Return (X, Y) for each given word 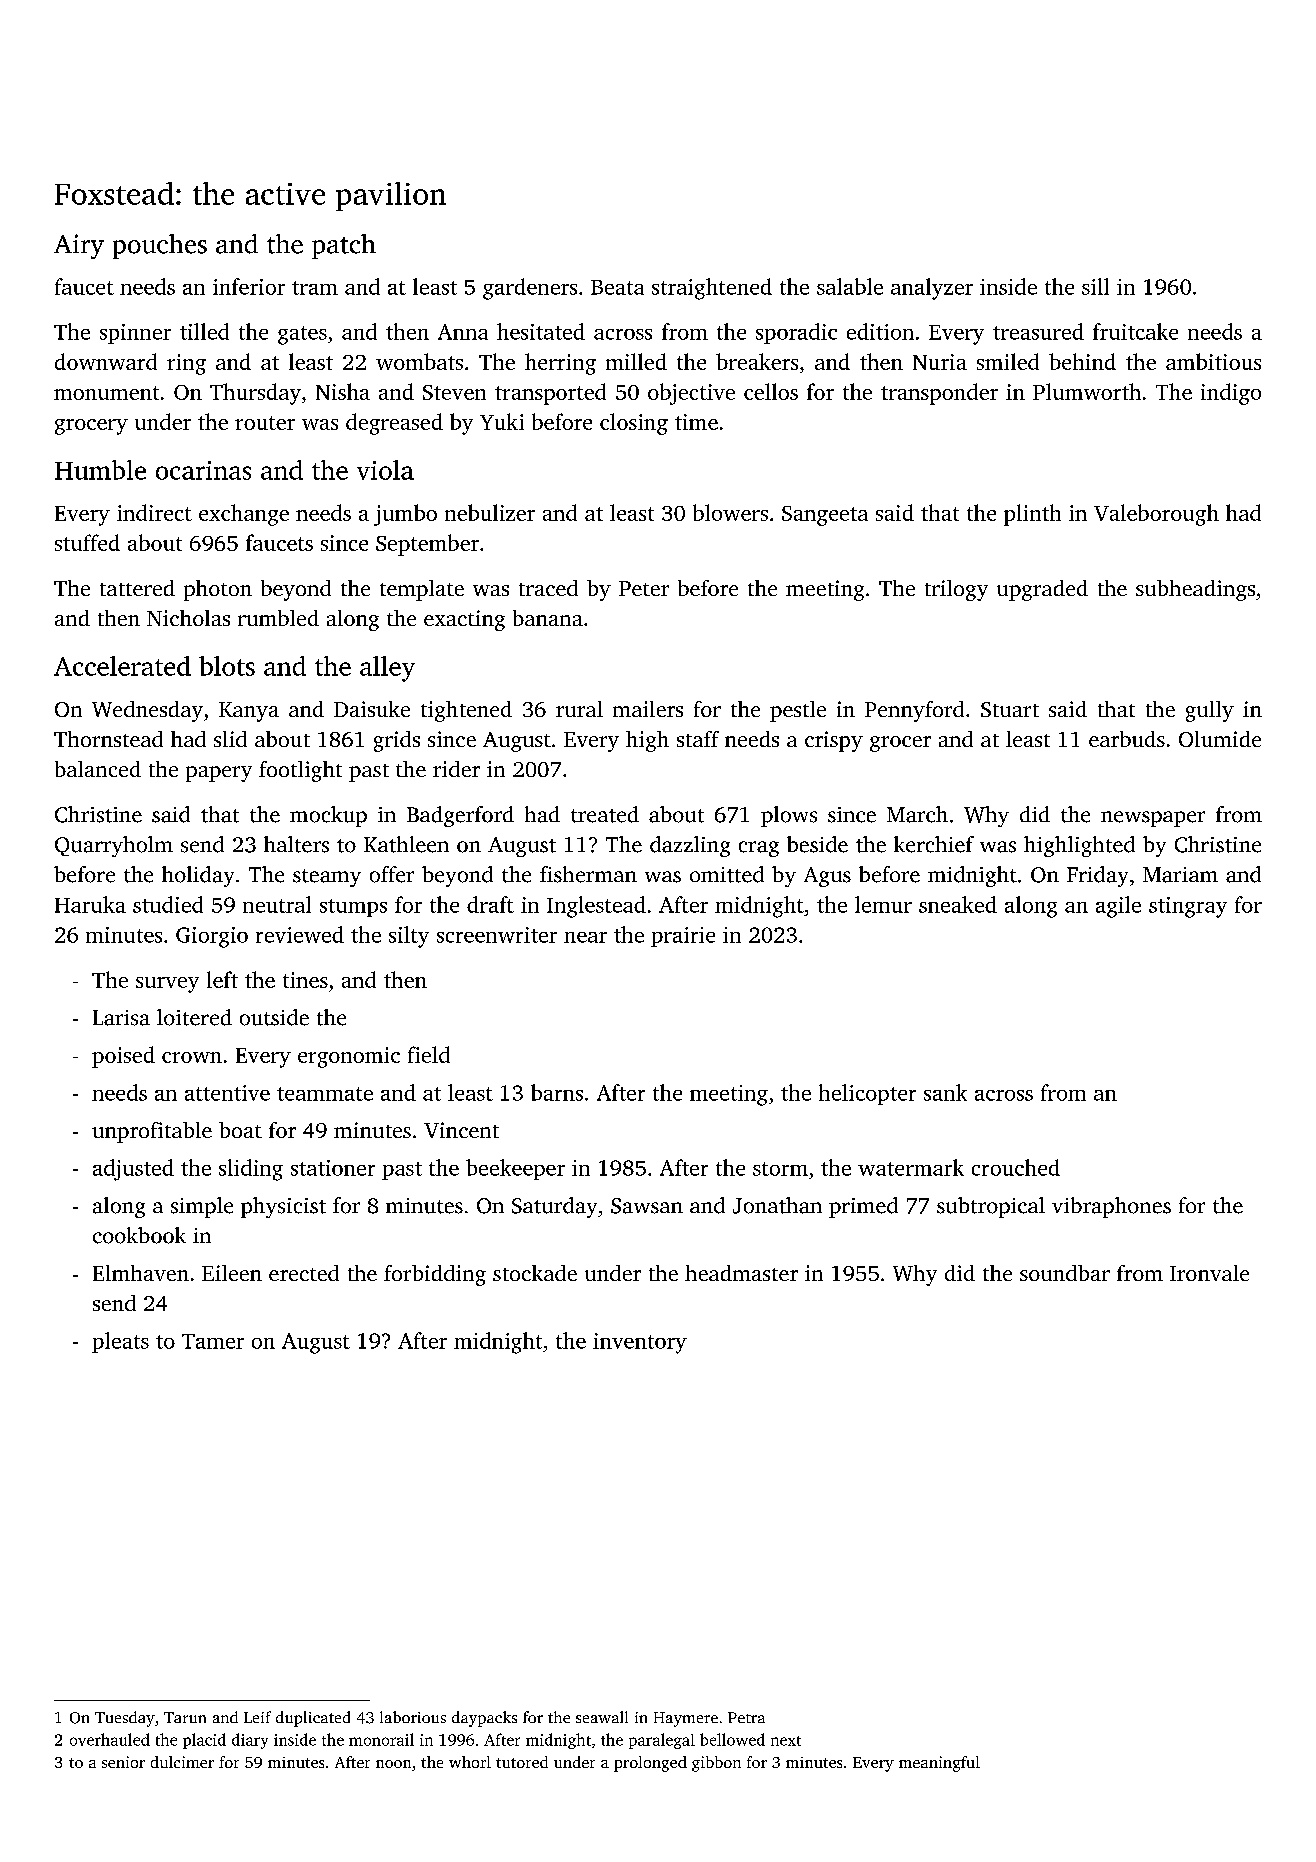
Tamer (213, 1341)
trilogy (956, 590)
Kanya (249, 712)
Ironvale (1209, 1273)
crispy (834, 741)
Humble (100, 470)
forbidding (435, 1275)
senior (123, 1762)
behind (1082, 361)
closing (634, 424)
